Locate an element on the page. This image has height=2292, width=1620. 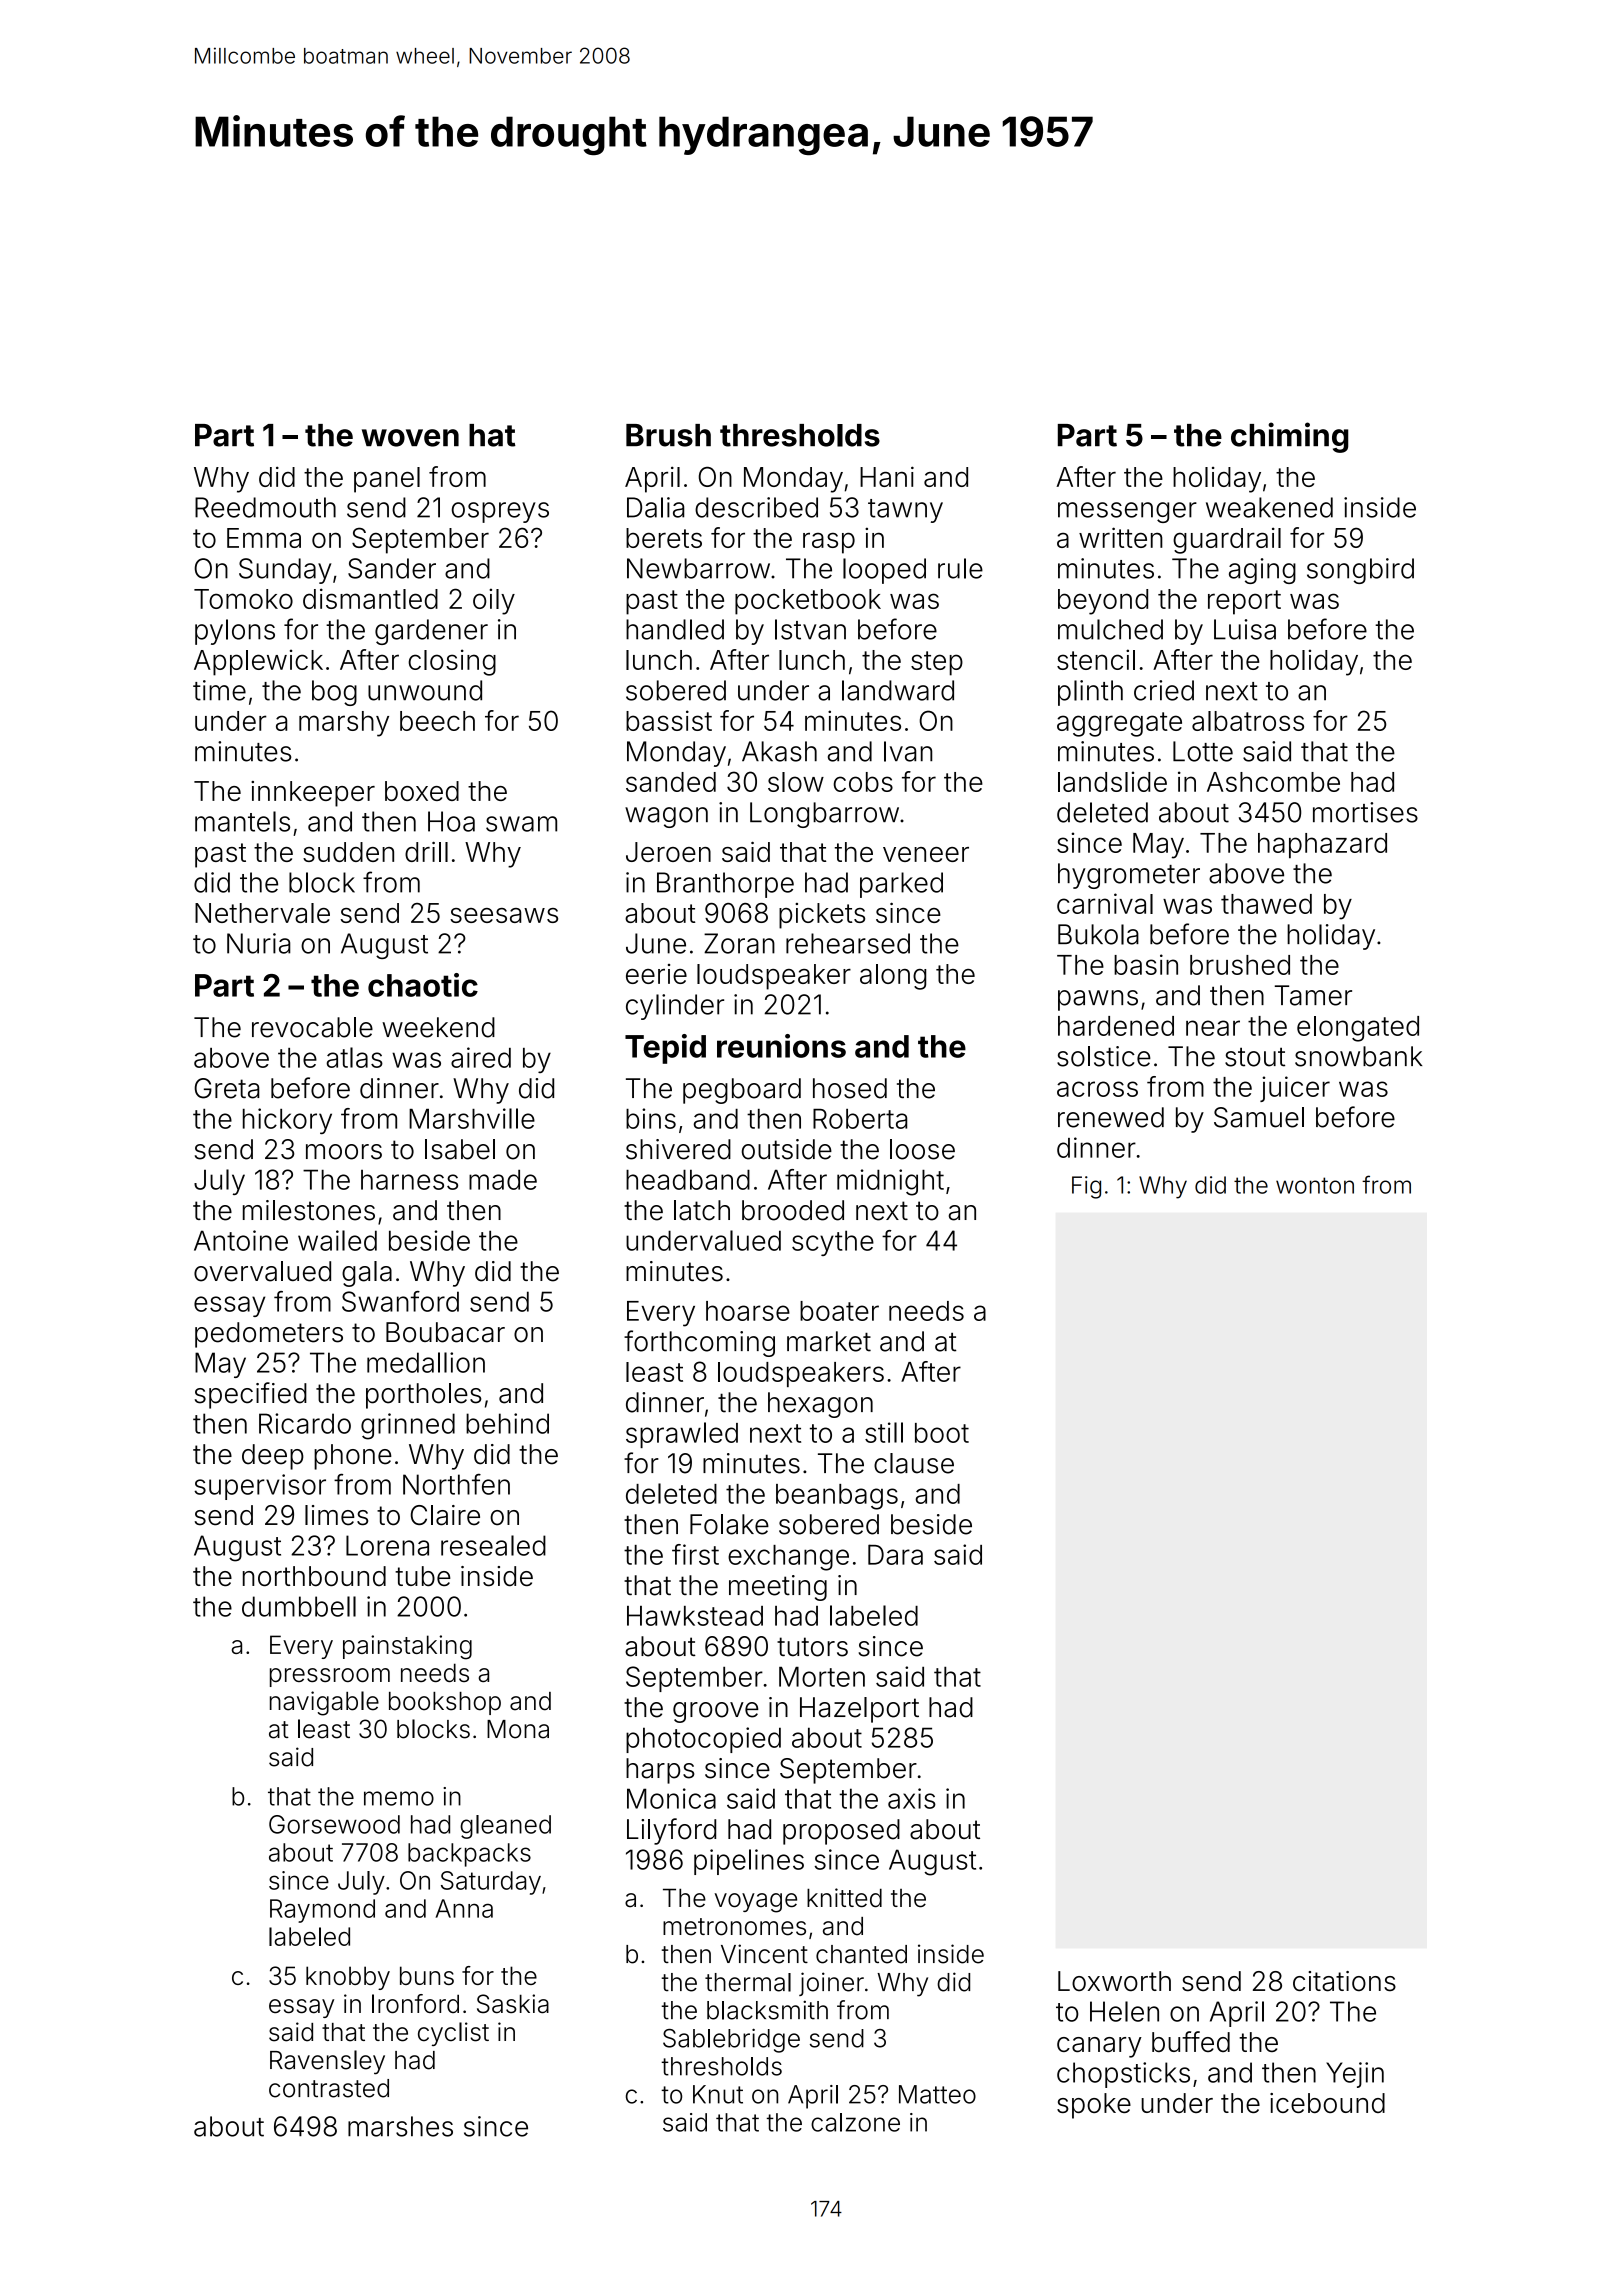
chiming is located at coordinates (1289, 437).
